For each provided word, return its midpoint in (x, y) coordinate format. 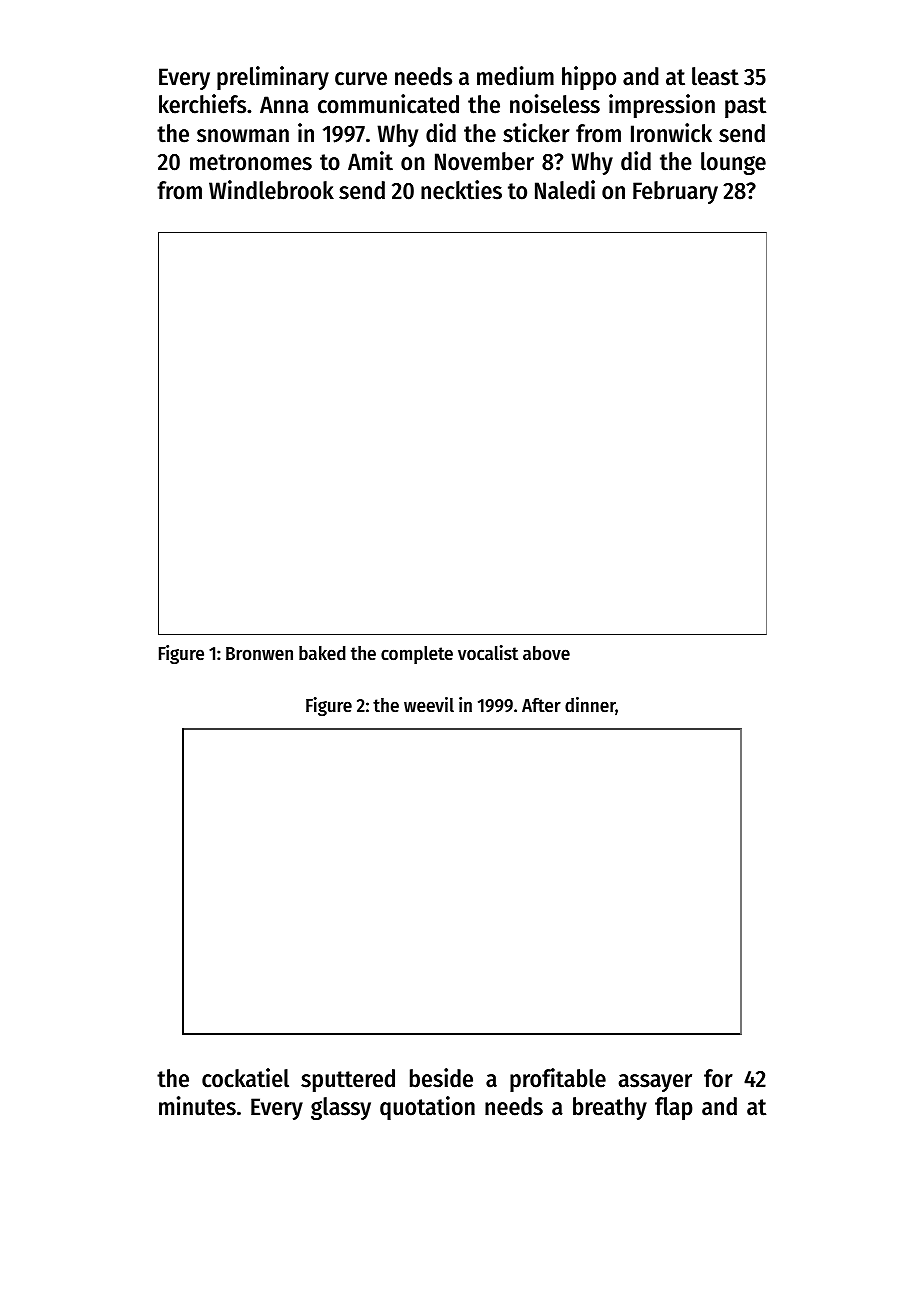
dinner (590, 706)
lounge (733, 163)
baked (322, 653)
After (541, 705)
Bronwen (259, 654)
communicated (388, 104)
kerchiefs (202, 104)
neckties (461, 190)
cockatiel (245, 1078)
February (675, 192)
